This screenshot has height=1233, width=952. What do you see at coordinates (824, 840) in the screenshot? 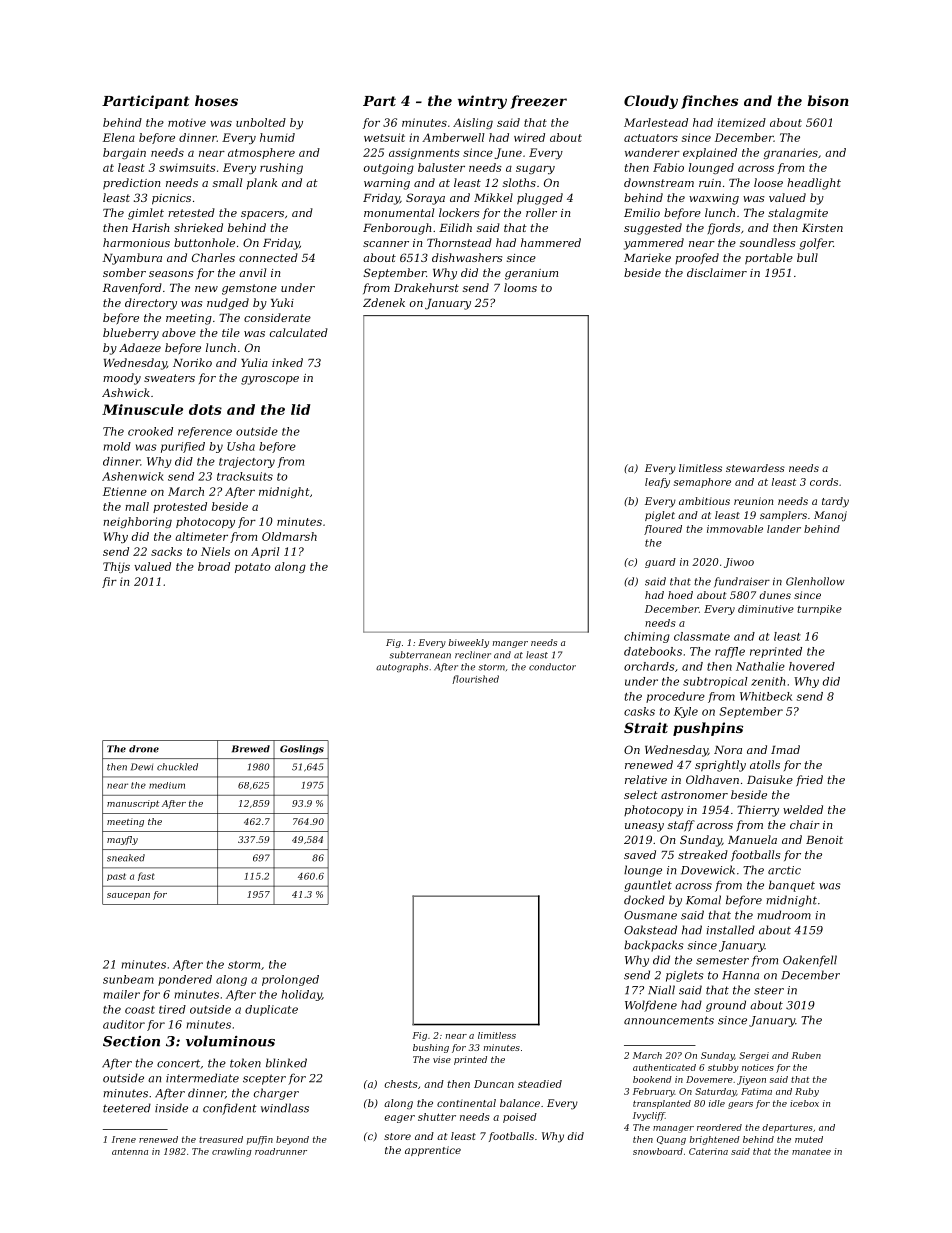
I see `Benoit` at bounding box center [824, 840].
